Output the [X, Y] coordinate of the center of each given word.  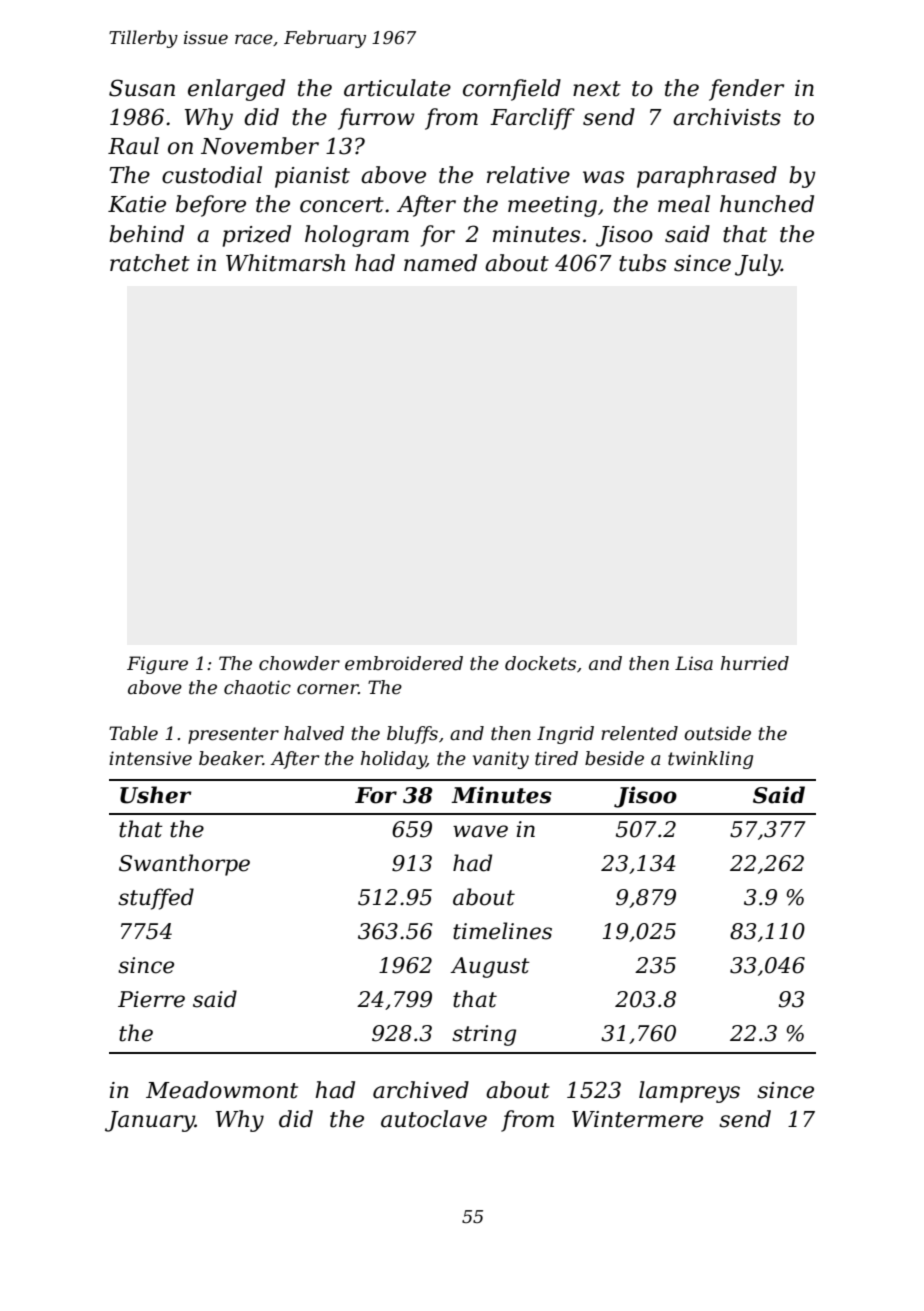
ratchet [150, 263]
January [150, 1121]
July [758, 265]
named [440, 263]
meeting [552, 206]
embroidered [404, 663]
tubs [642, 263]
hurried [755, 663]
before [211, 206]
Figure [157, 665]
